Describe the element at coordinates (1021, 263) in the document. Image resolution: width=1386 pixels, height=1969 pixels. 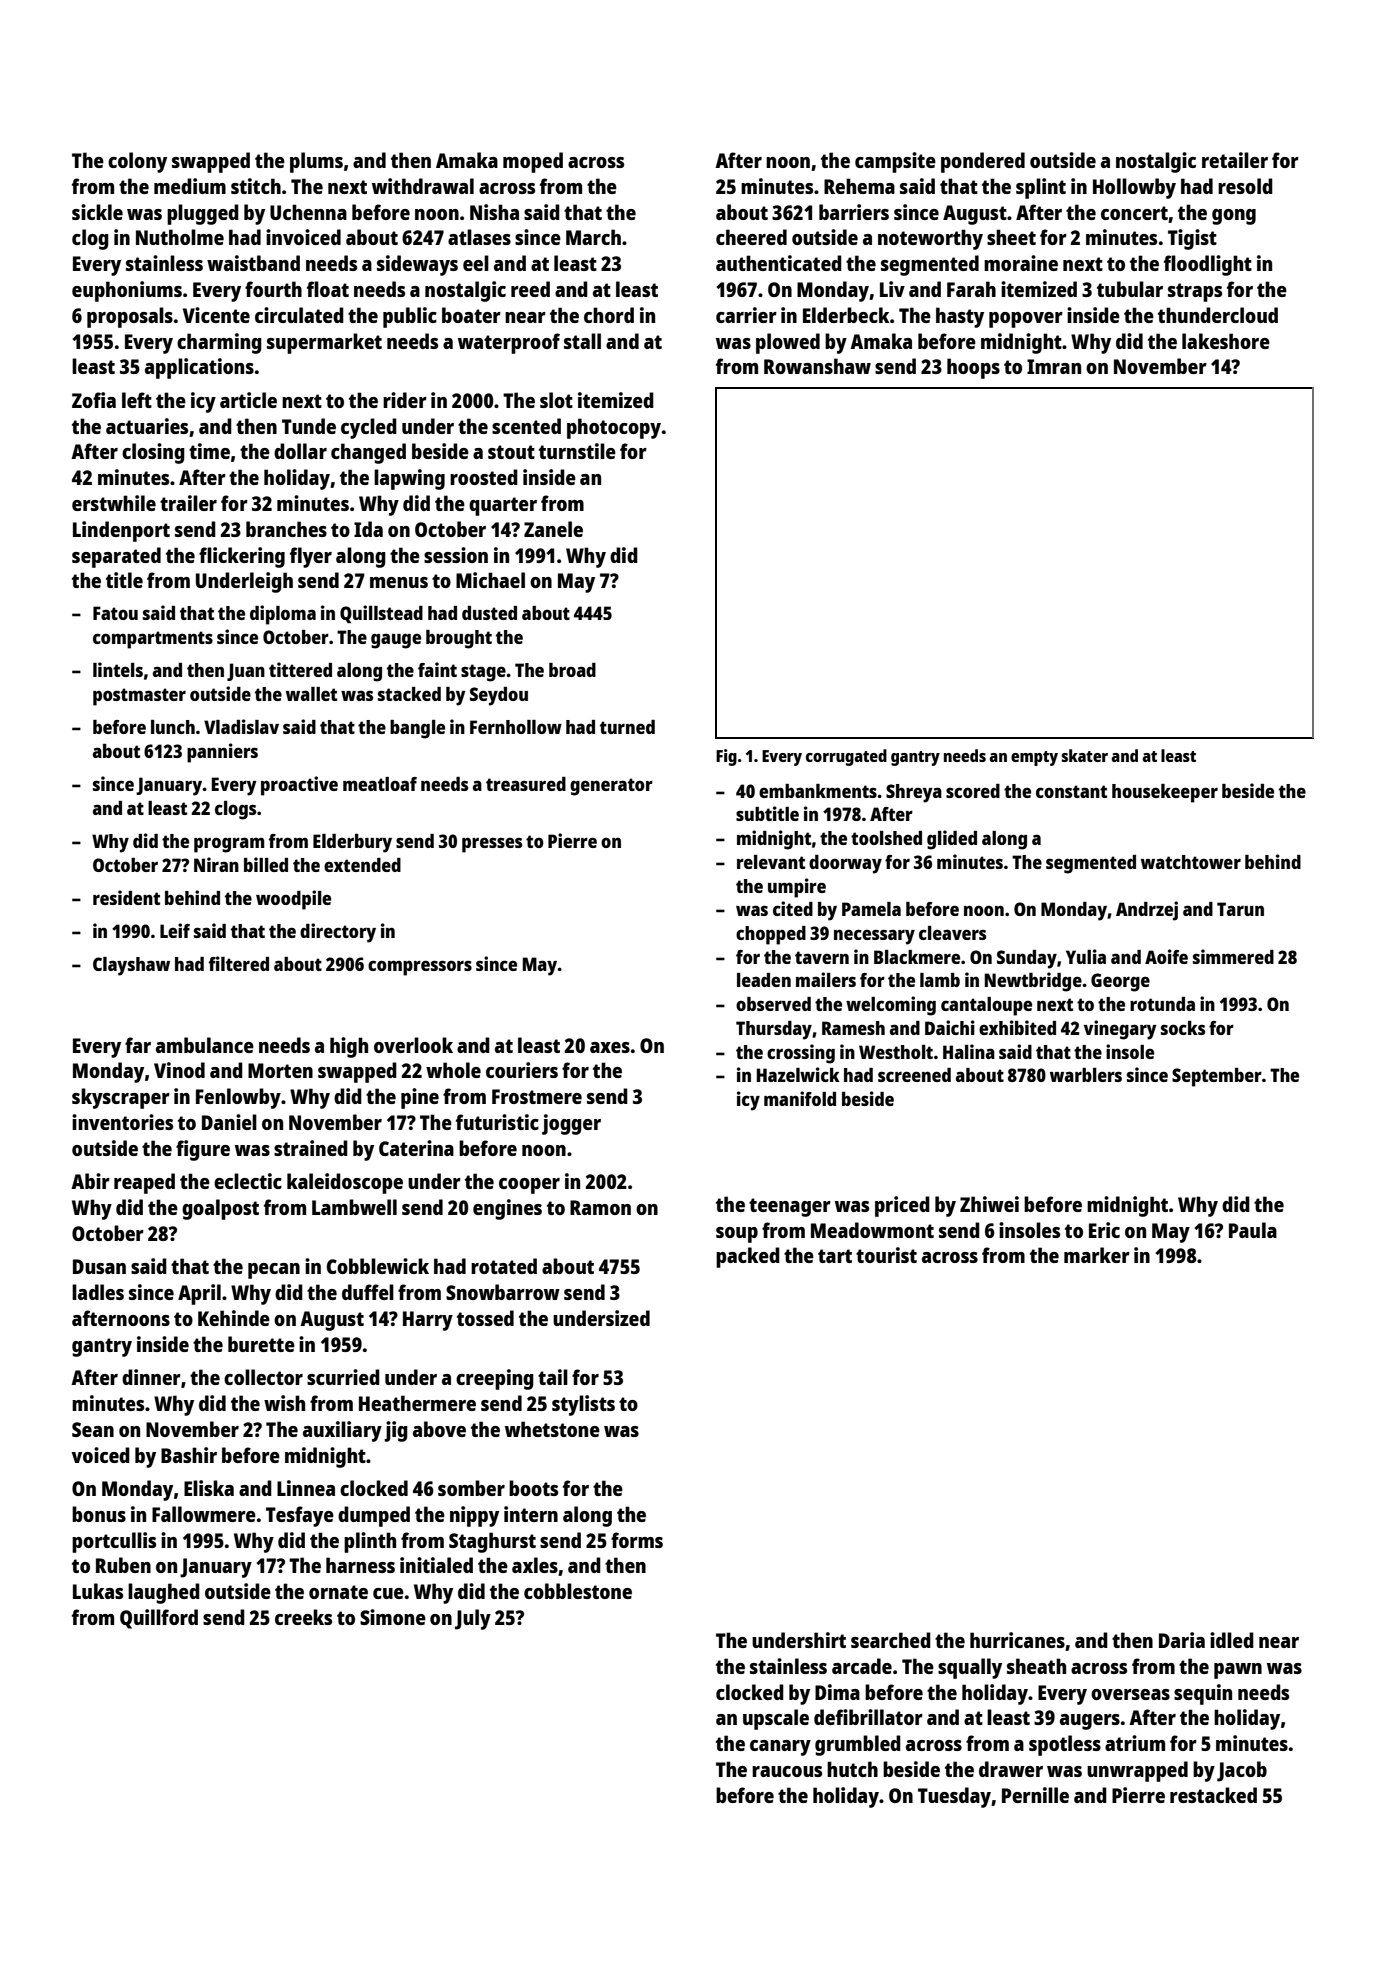
I see `moraine` at that location.
